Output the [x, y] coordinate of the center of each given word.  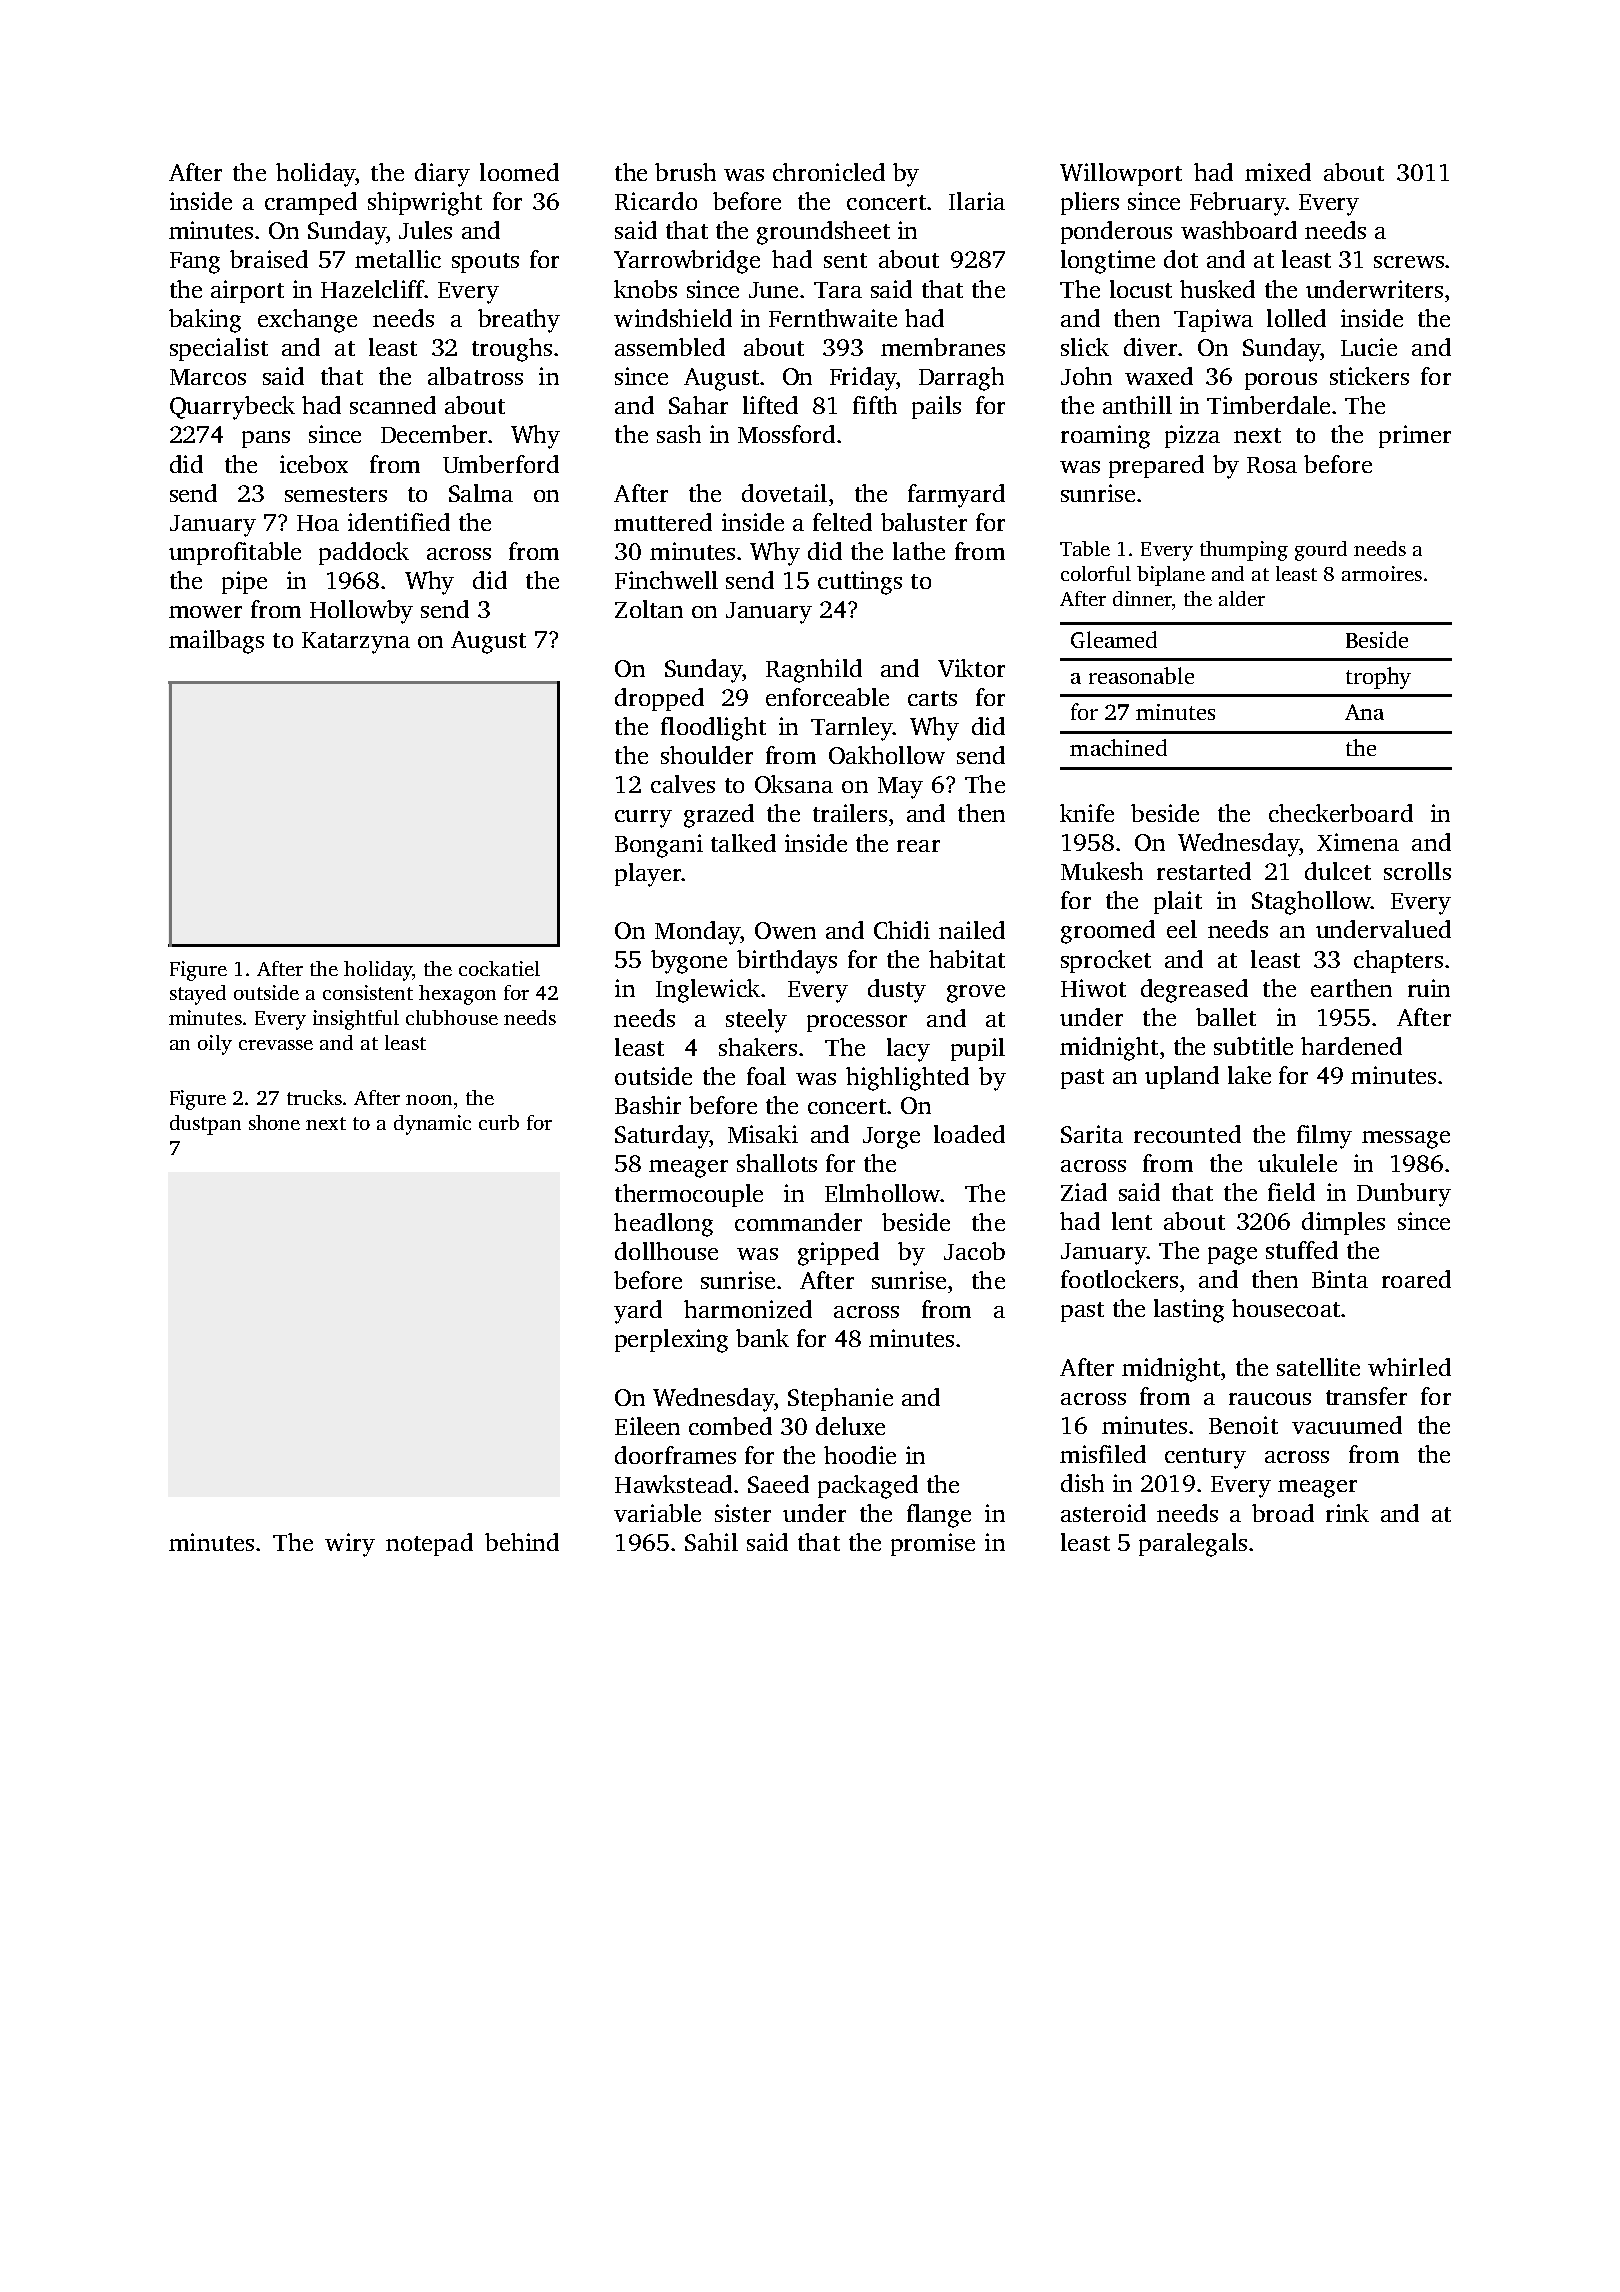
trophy [1378, 678]
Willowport [1121, 174]
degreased [1194, 991]
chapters [1398, 961]
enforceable [827, 697]
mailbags [216, 642]
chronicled [829, 172]
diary [442, 175]
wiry [350, 1545]
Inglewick [708, 991]
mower [205, 612]
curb [499, 1122]
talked [743, 843]
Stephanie [840, 1399]
